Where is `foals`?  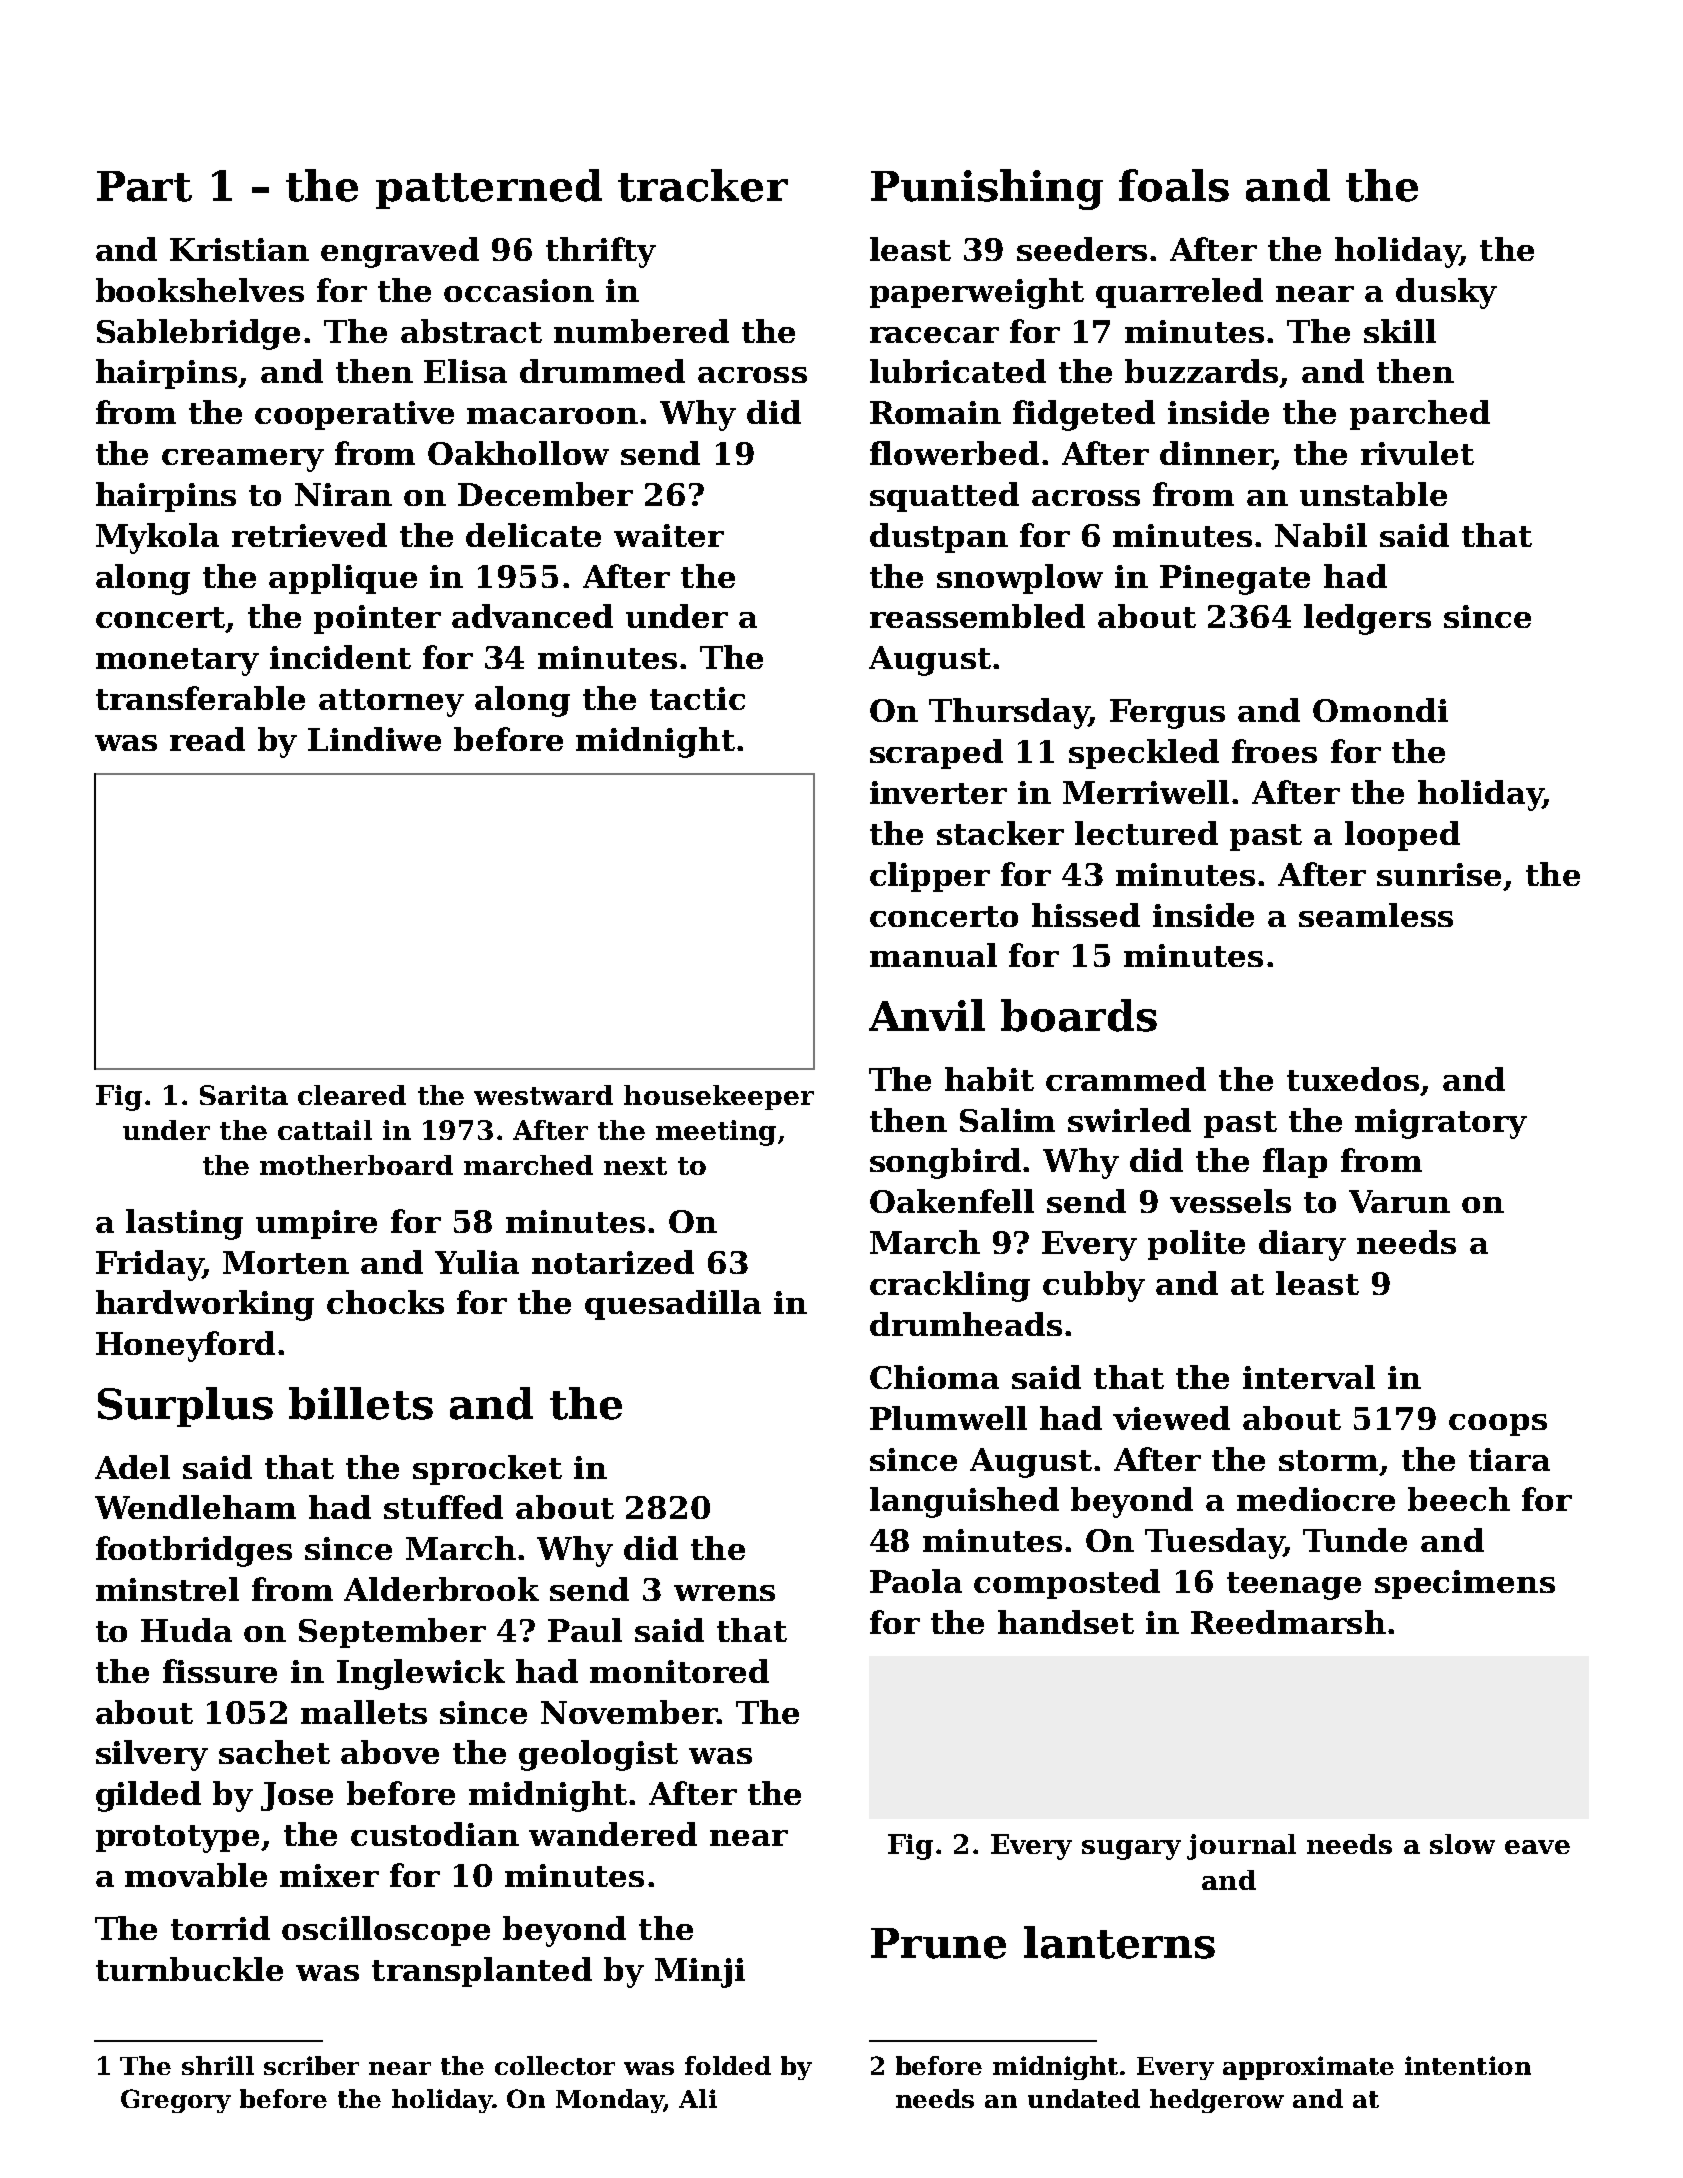
foals is located at coordinates (1174, 185).
